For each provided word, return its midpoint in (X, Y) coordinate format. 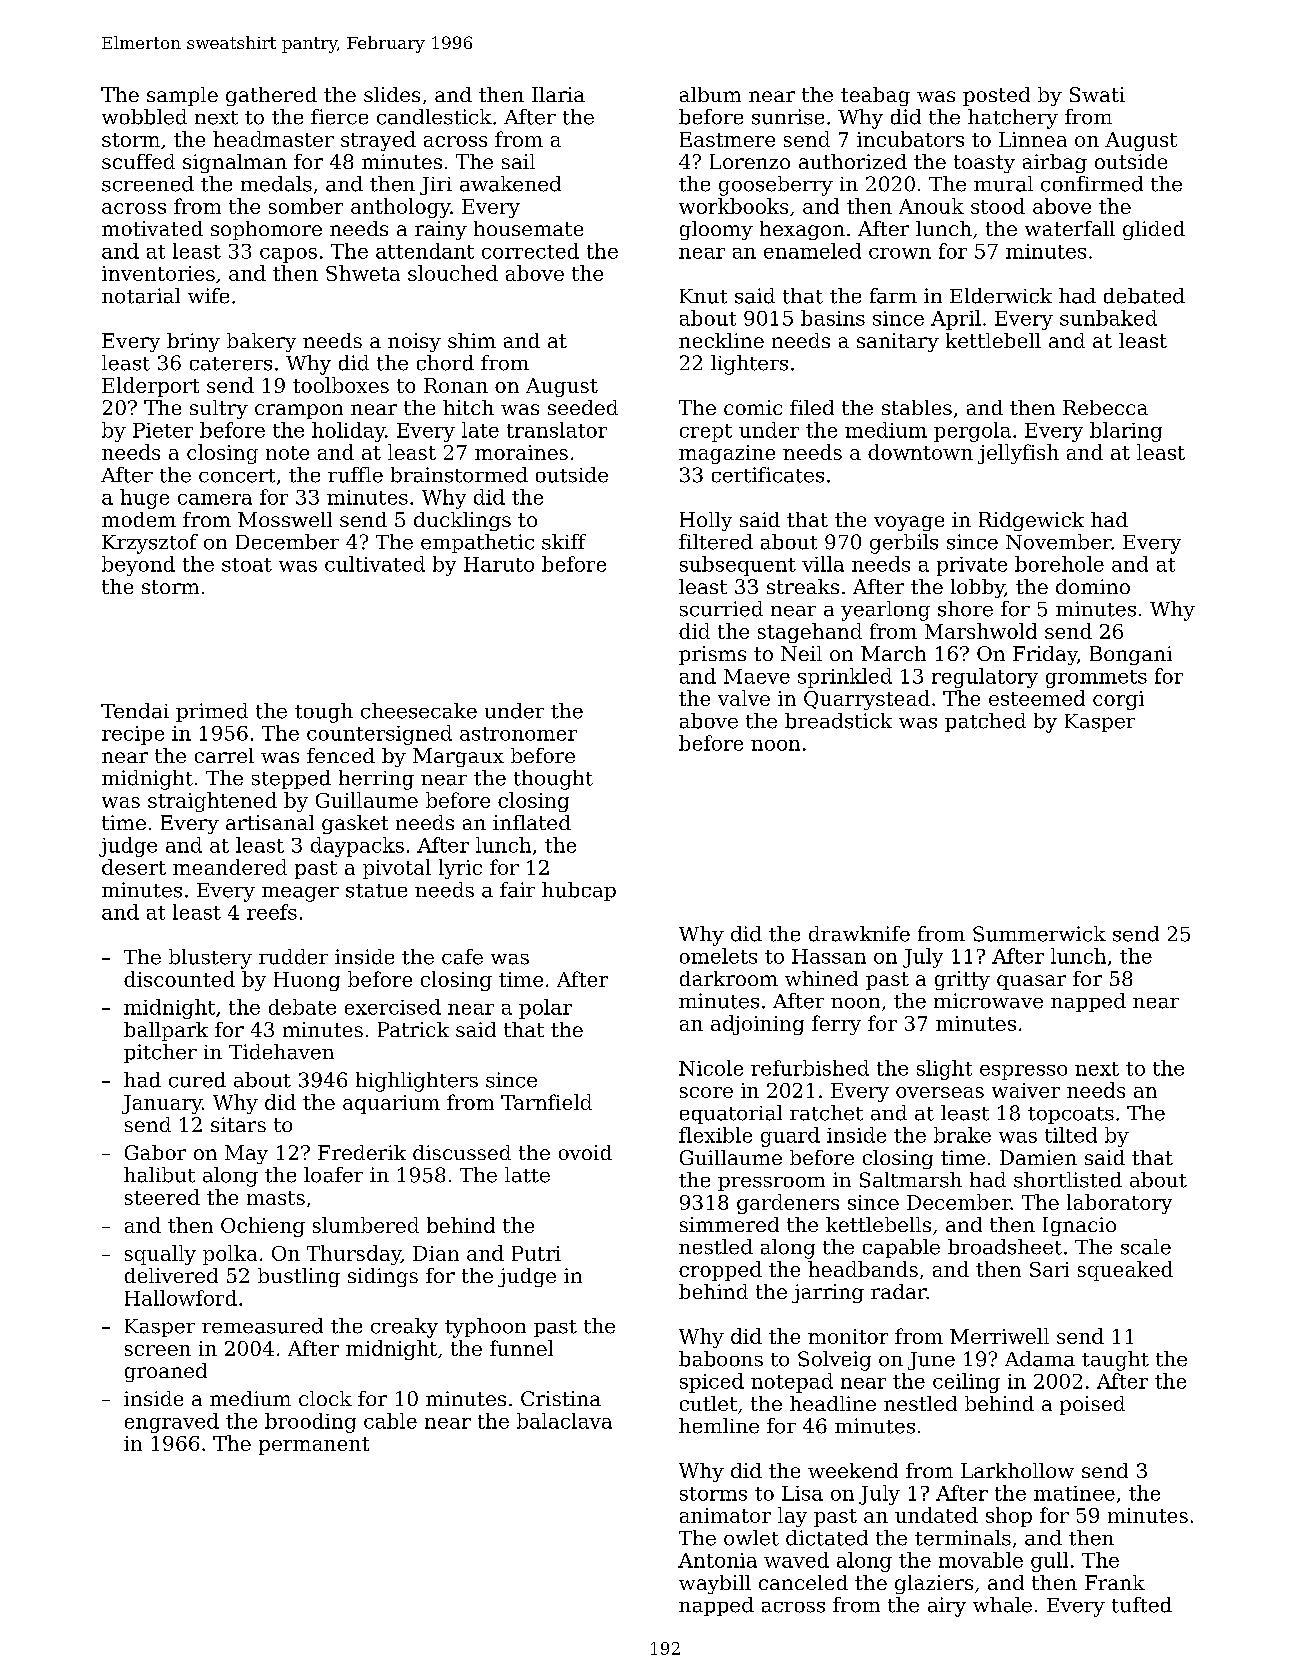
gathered (271, 96)
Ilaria (558, 94)
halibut (159, 1175)
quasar (1031, 982)
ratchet (826, 1113)
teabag (875, 96)
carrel (224, 755)
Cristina (561, 1398)
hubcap (579, 891)
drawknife (859, 934)
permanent (314, 1446)
